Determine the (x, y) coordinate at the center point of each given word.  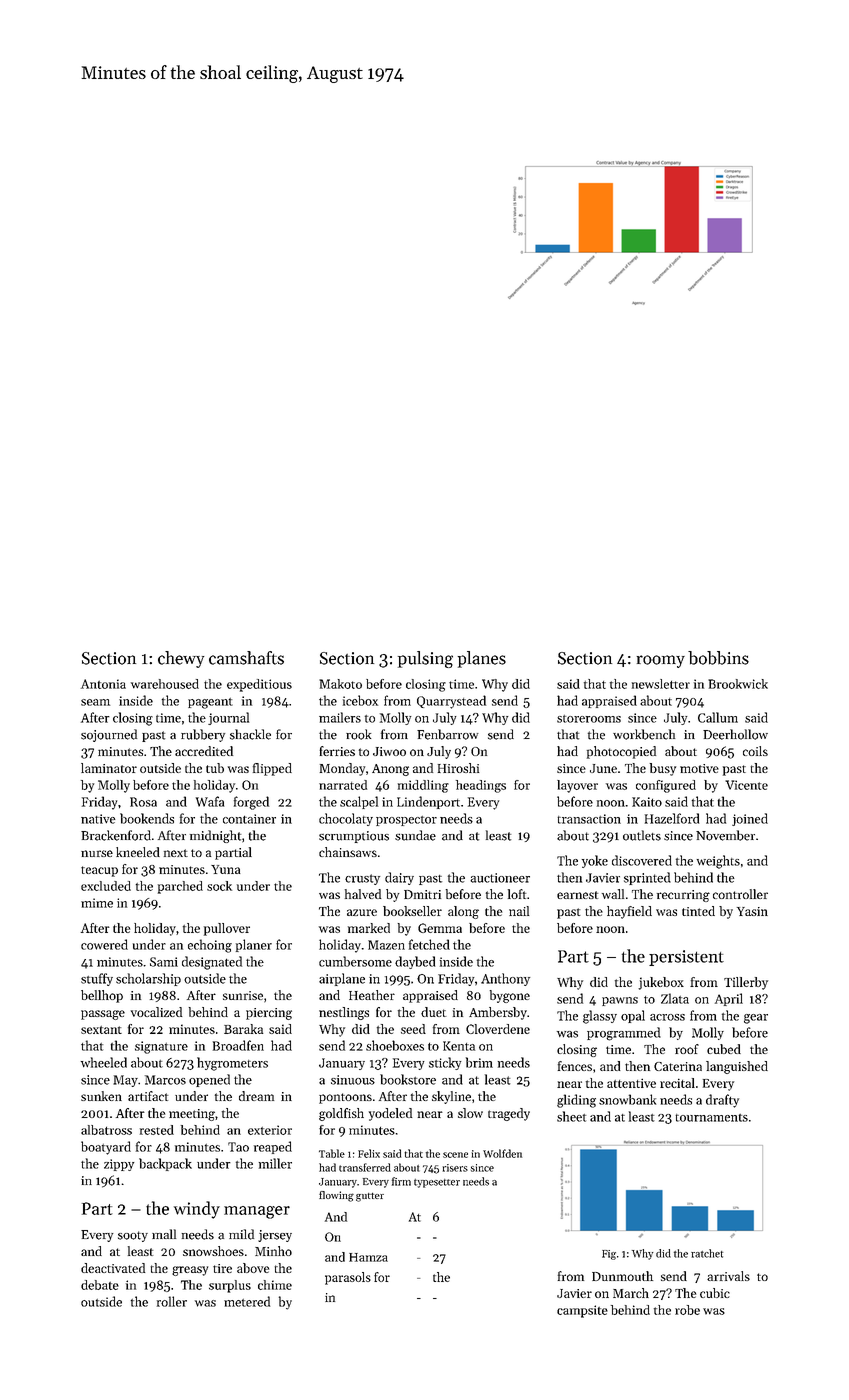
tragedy (509, 1114)
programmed (624, 1034)
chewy (181, 659)
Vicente (746, 785)
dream (256, 1096)
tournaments (711, 1118)
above (253, 1268)
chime (275, 1285)
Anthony (505, 979)
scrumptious (354, 837)
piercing (269, 1014)
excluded (106, 886)
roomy (661, 661)
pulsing (425, 659)
